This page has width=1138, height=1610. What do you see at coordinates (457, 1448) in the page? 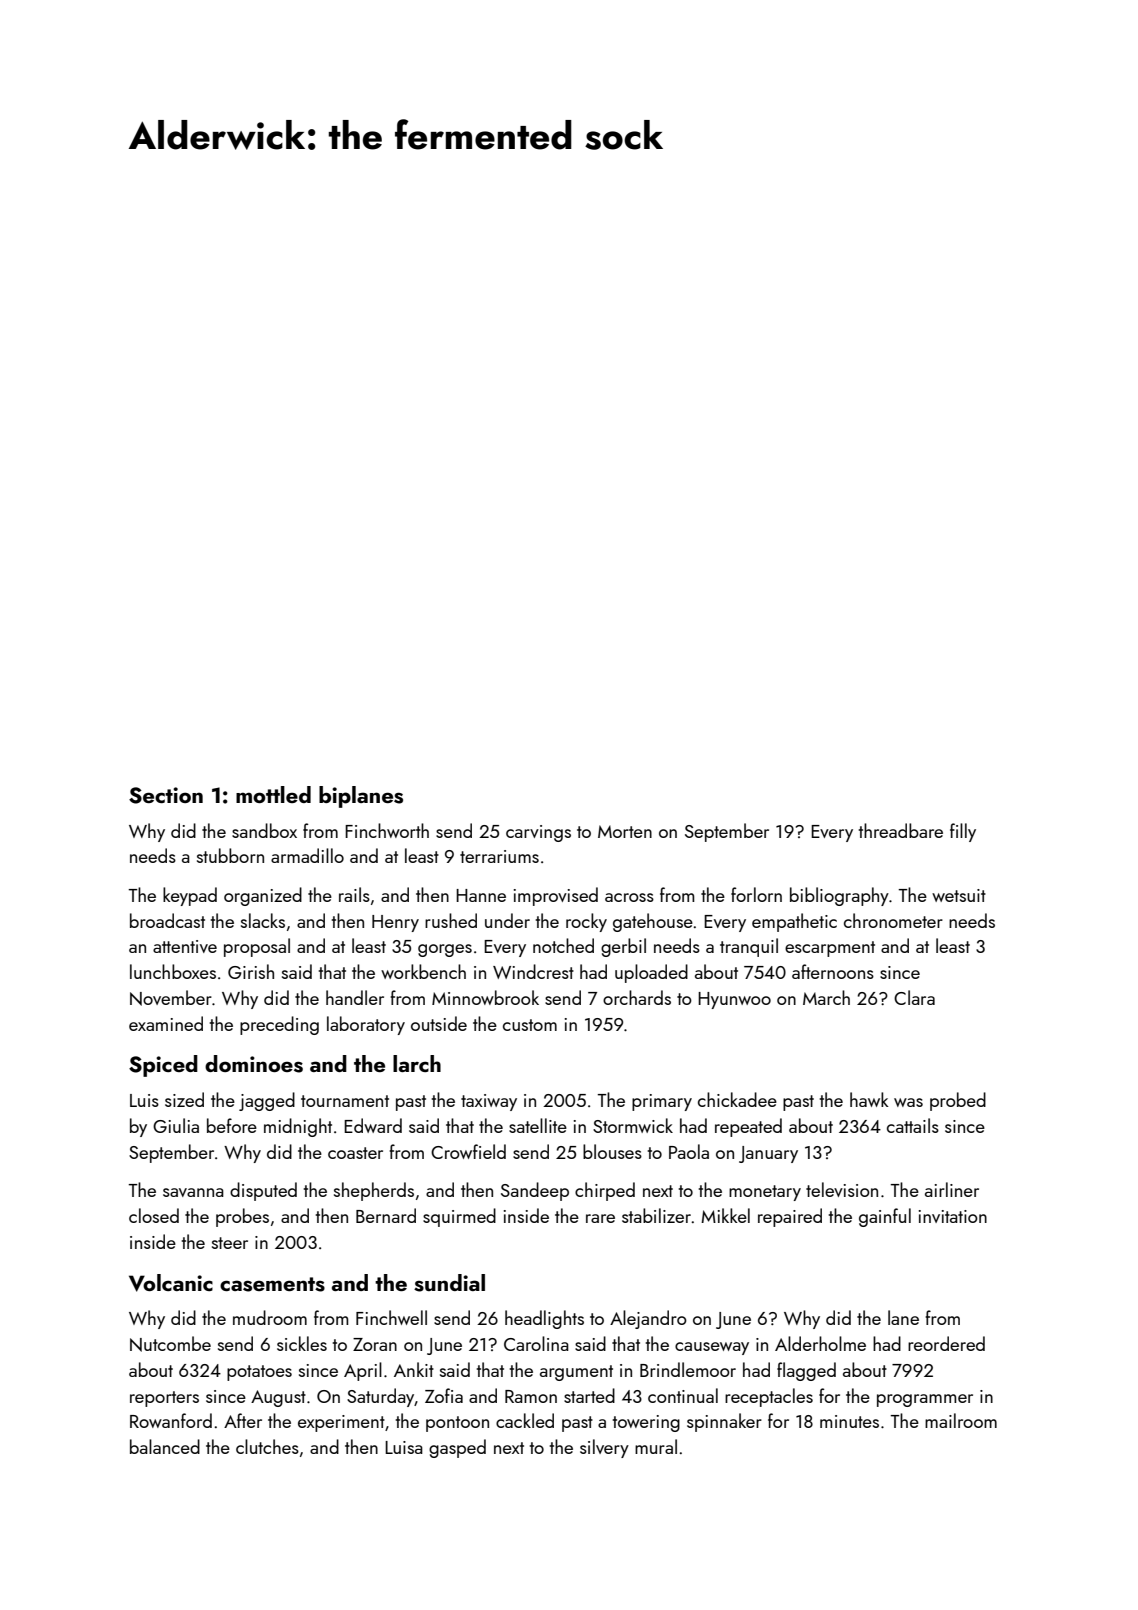
I see `gasped` at bounding box center [457, 1448].
